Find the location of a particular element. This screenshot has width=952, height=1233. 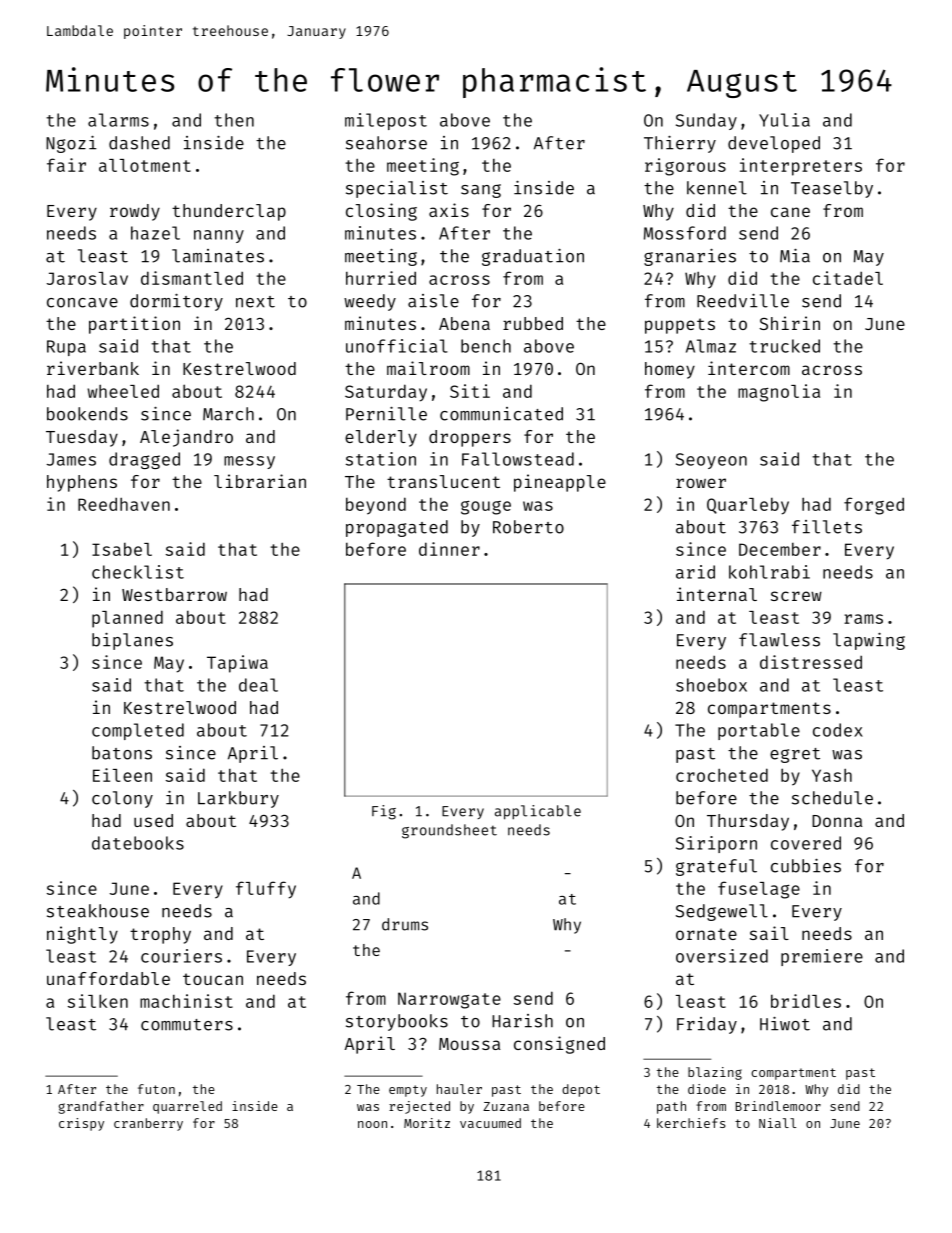

Westbarrow is located at coordinates (174, 594).
